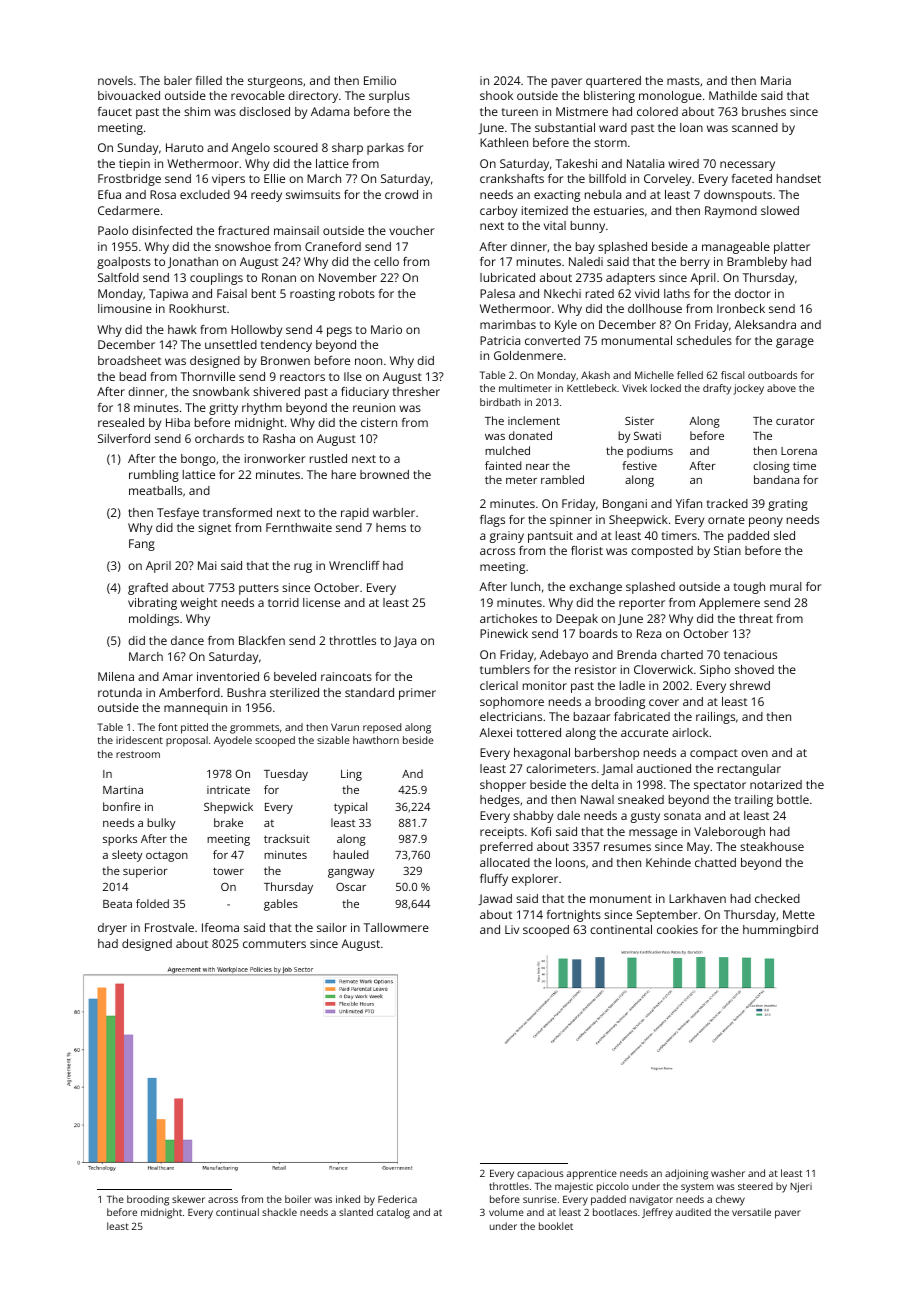  What do you see at coordinates (404, 642) in the image?
I see `Jaya` at bounding box center [404, 642].
